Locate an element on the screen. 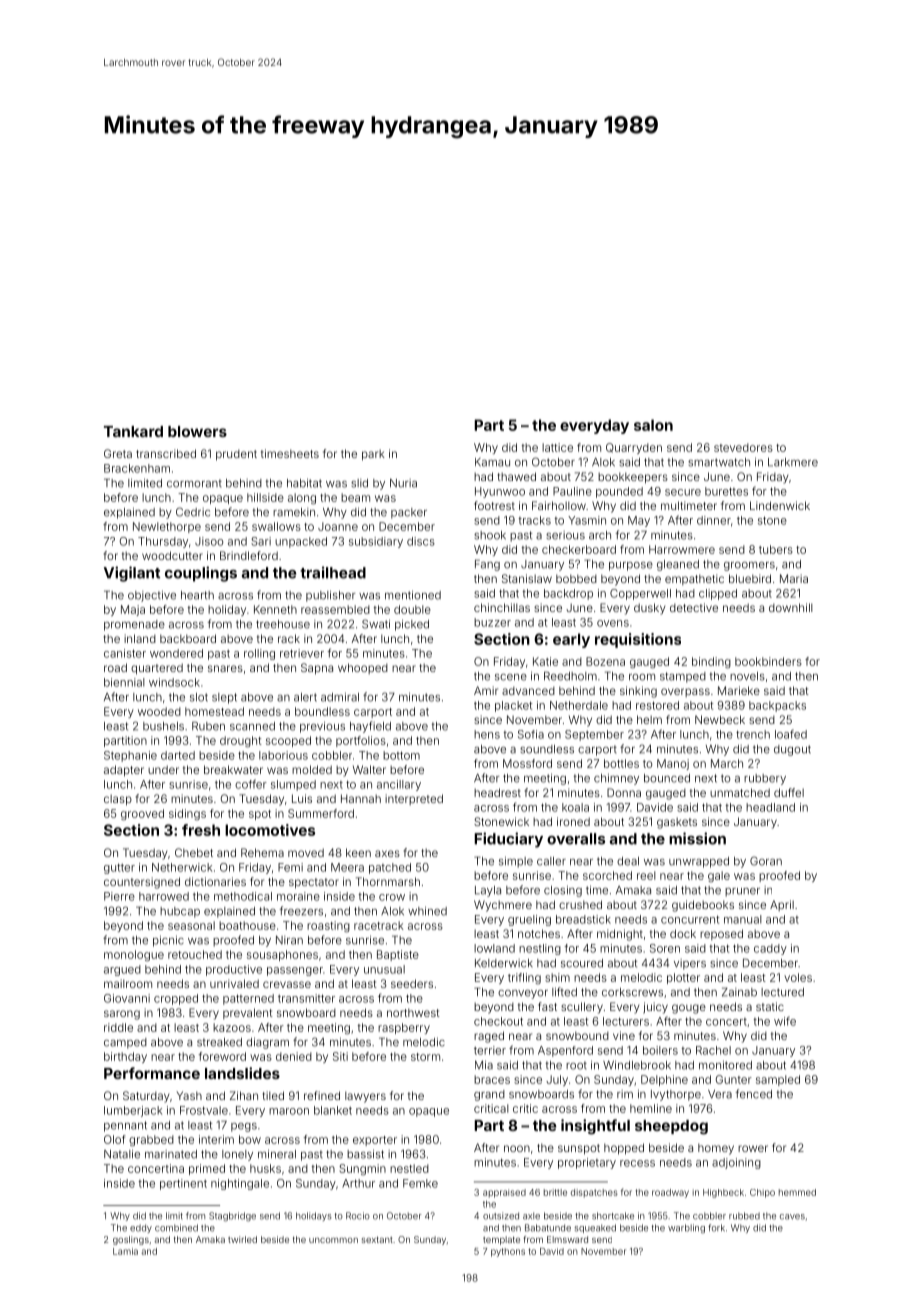 This screenshot has width=924, height=1308. fork is located at coordinates (716, 1228).
